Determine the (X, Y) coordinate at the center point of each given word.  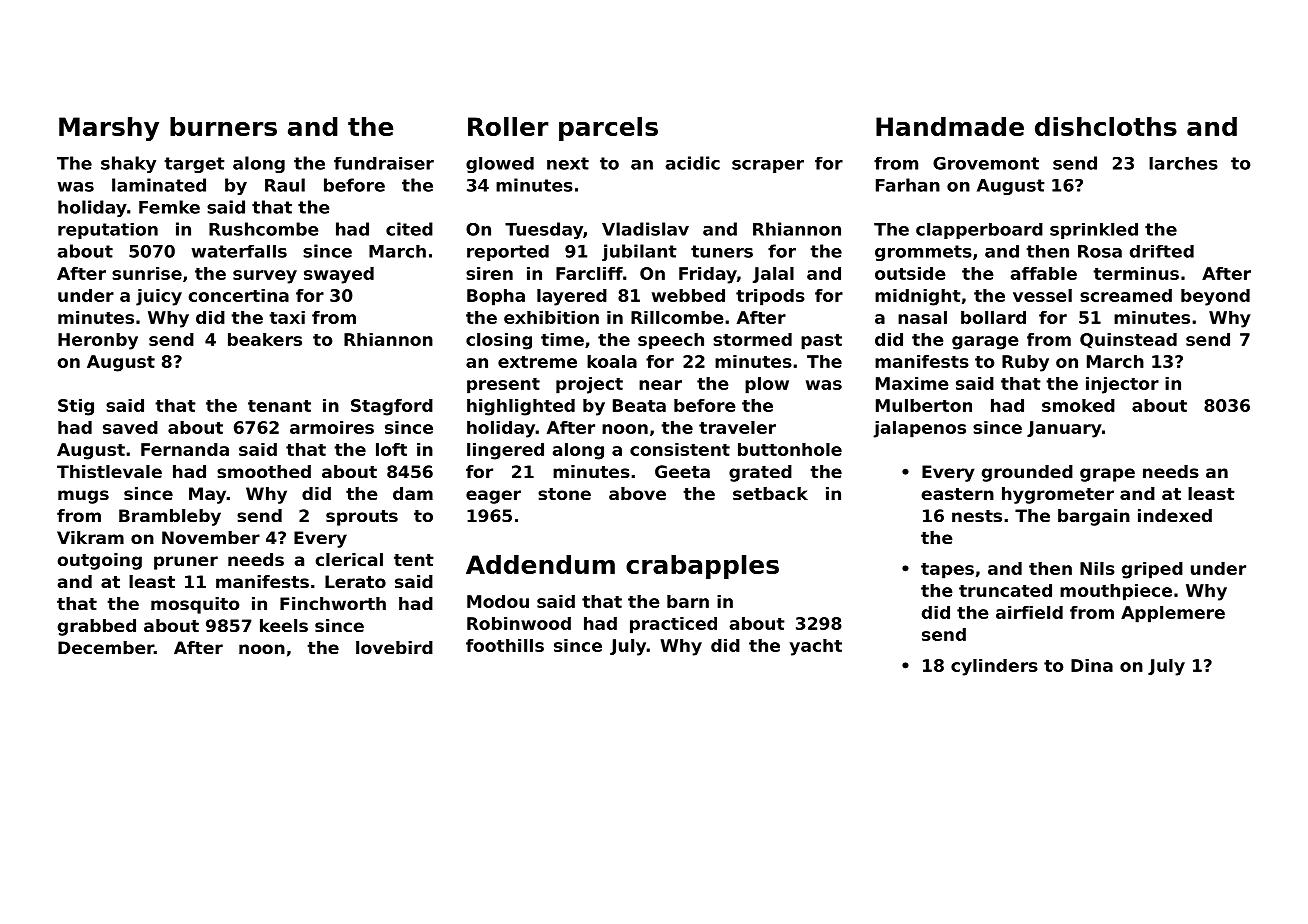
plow (767, 385)
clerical (349, 559)
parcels (608, 129)
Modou (498, 601)
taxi (287, 317)
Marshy (109, 129)
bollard (993, 317)
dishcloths (1106, 126)
